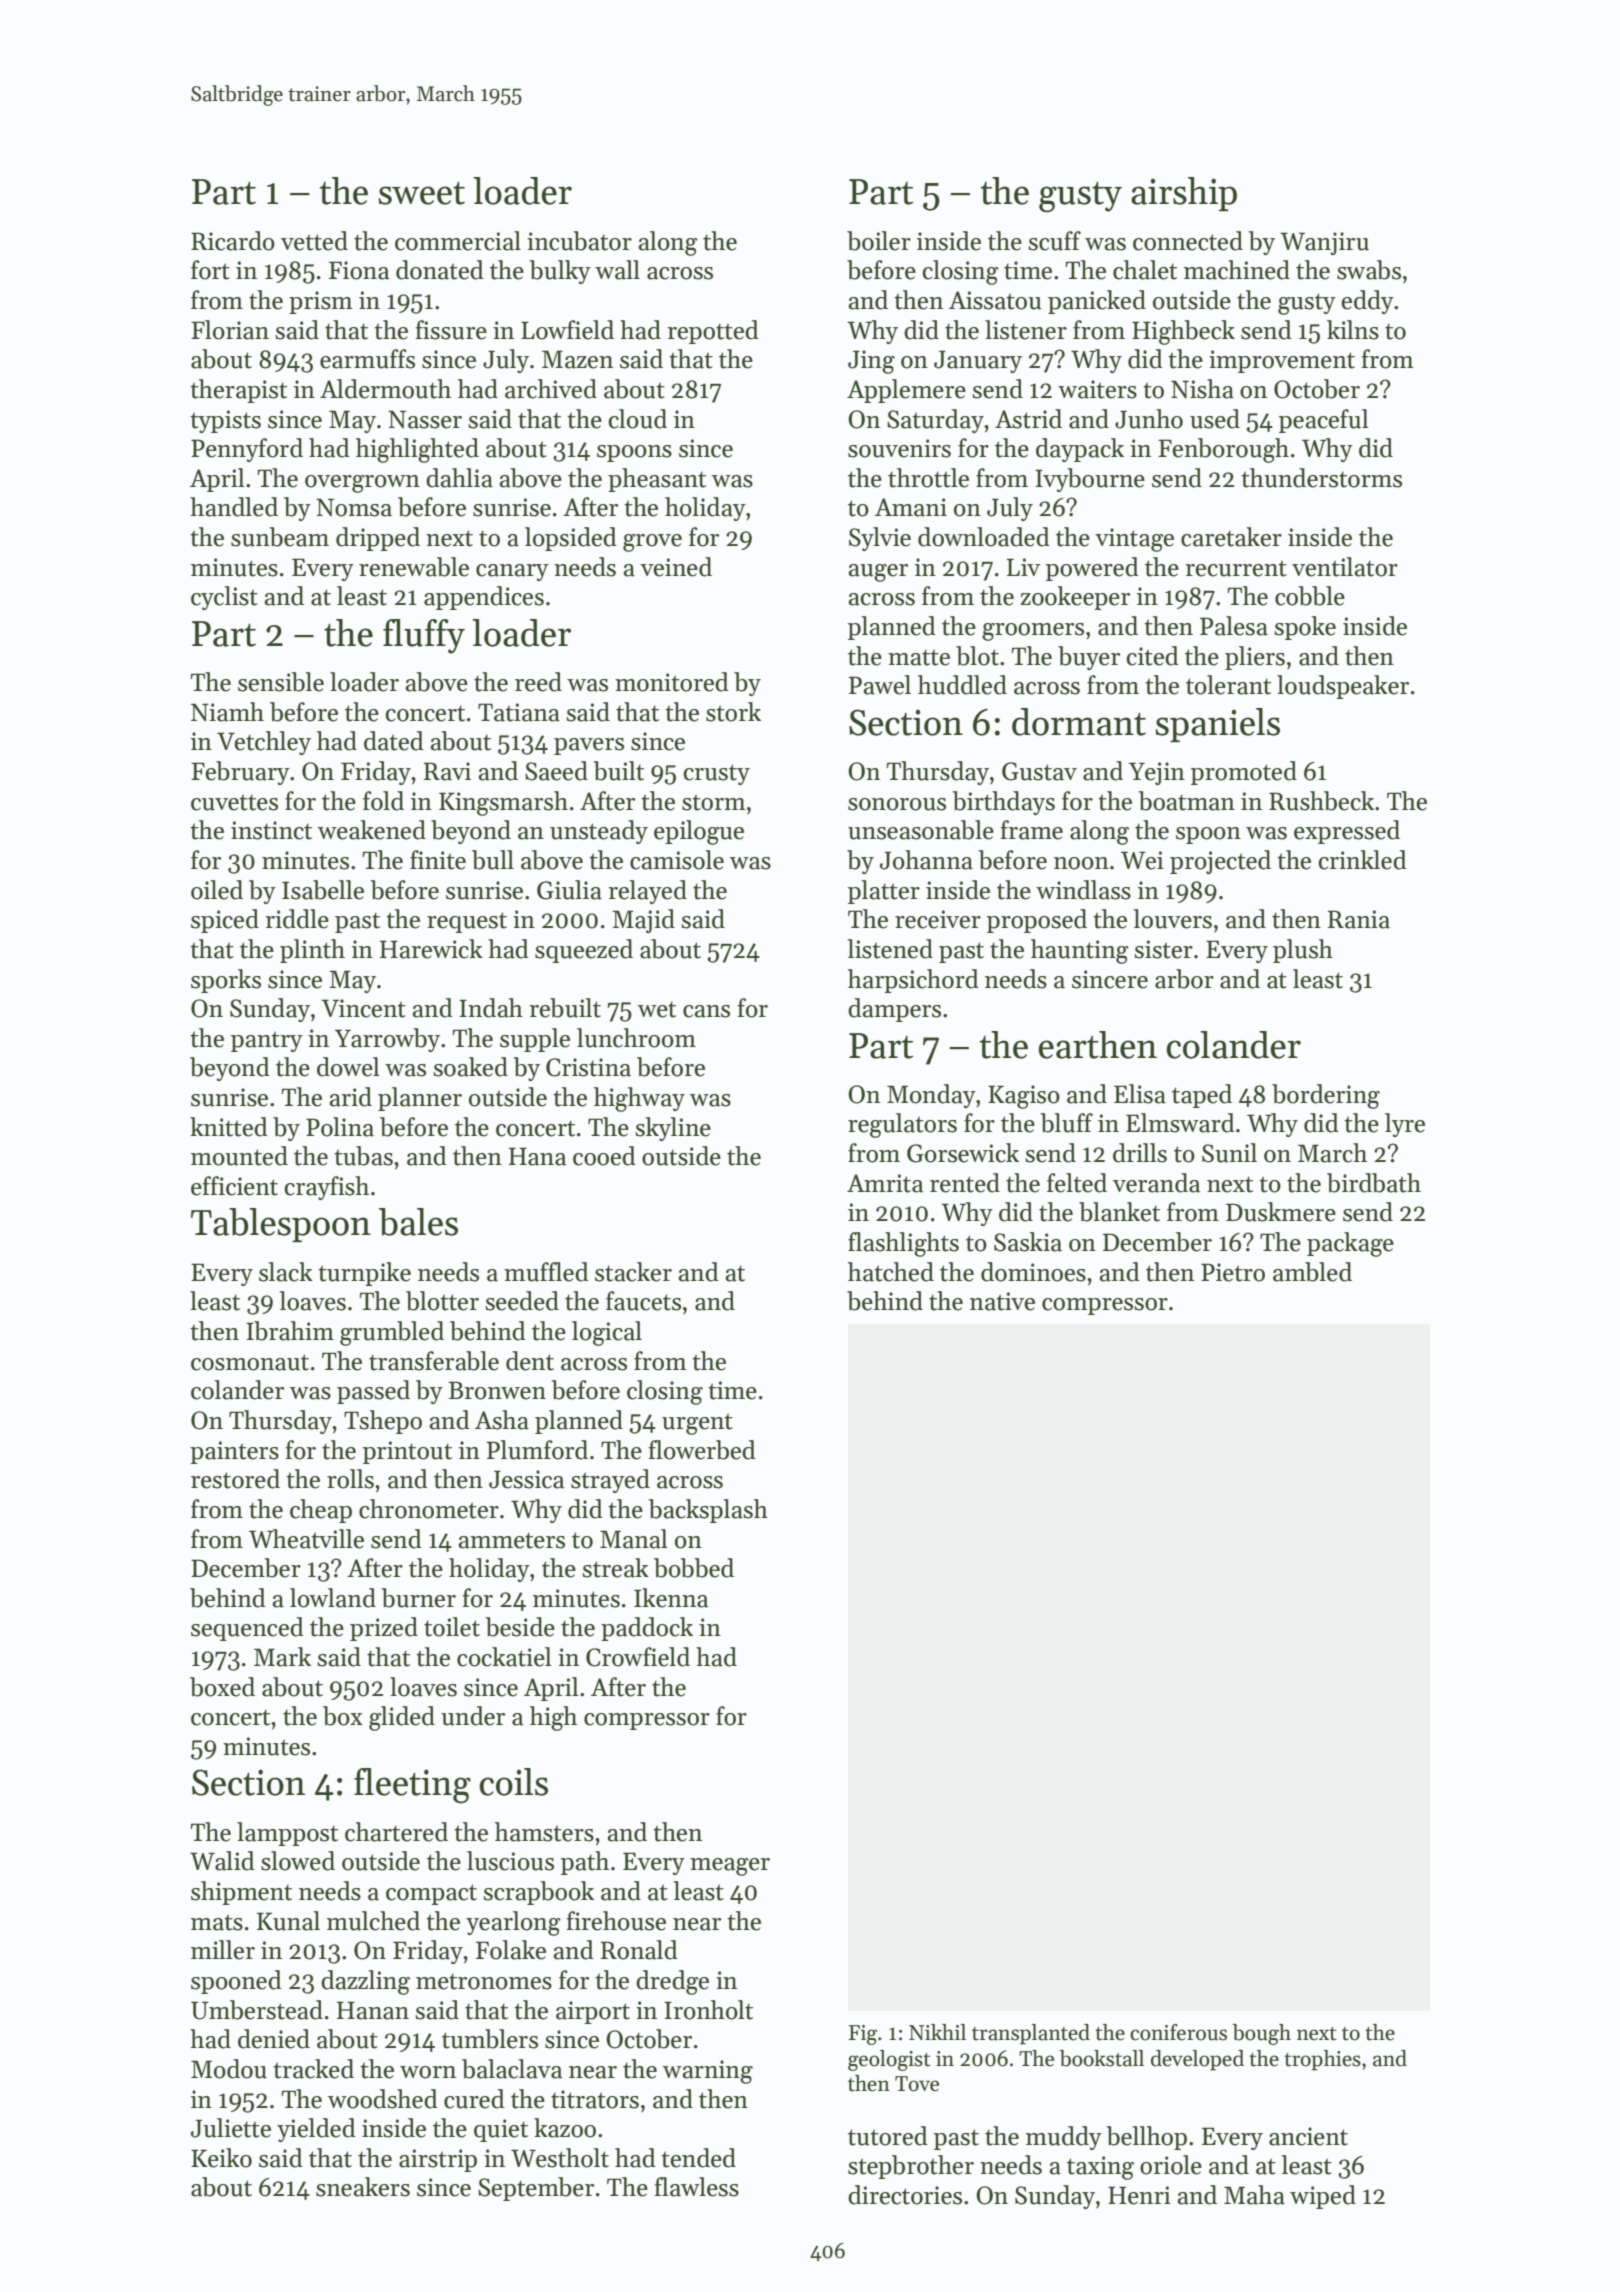 This screenshot has height=2292, width=1620. Describe the element at coordinates (1345, 567) in the screenshot. I see `ventilator` at that location.
